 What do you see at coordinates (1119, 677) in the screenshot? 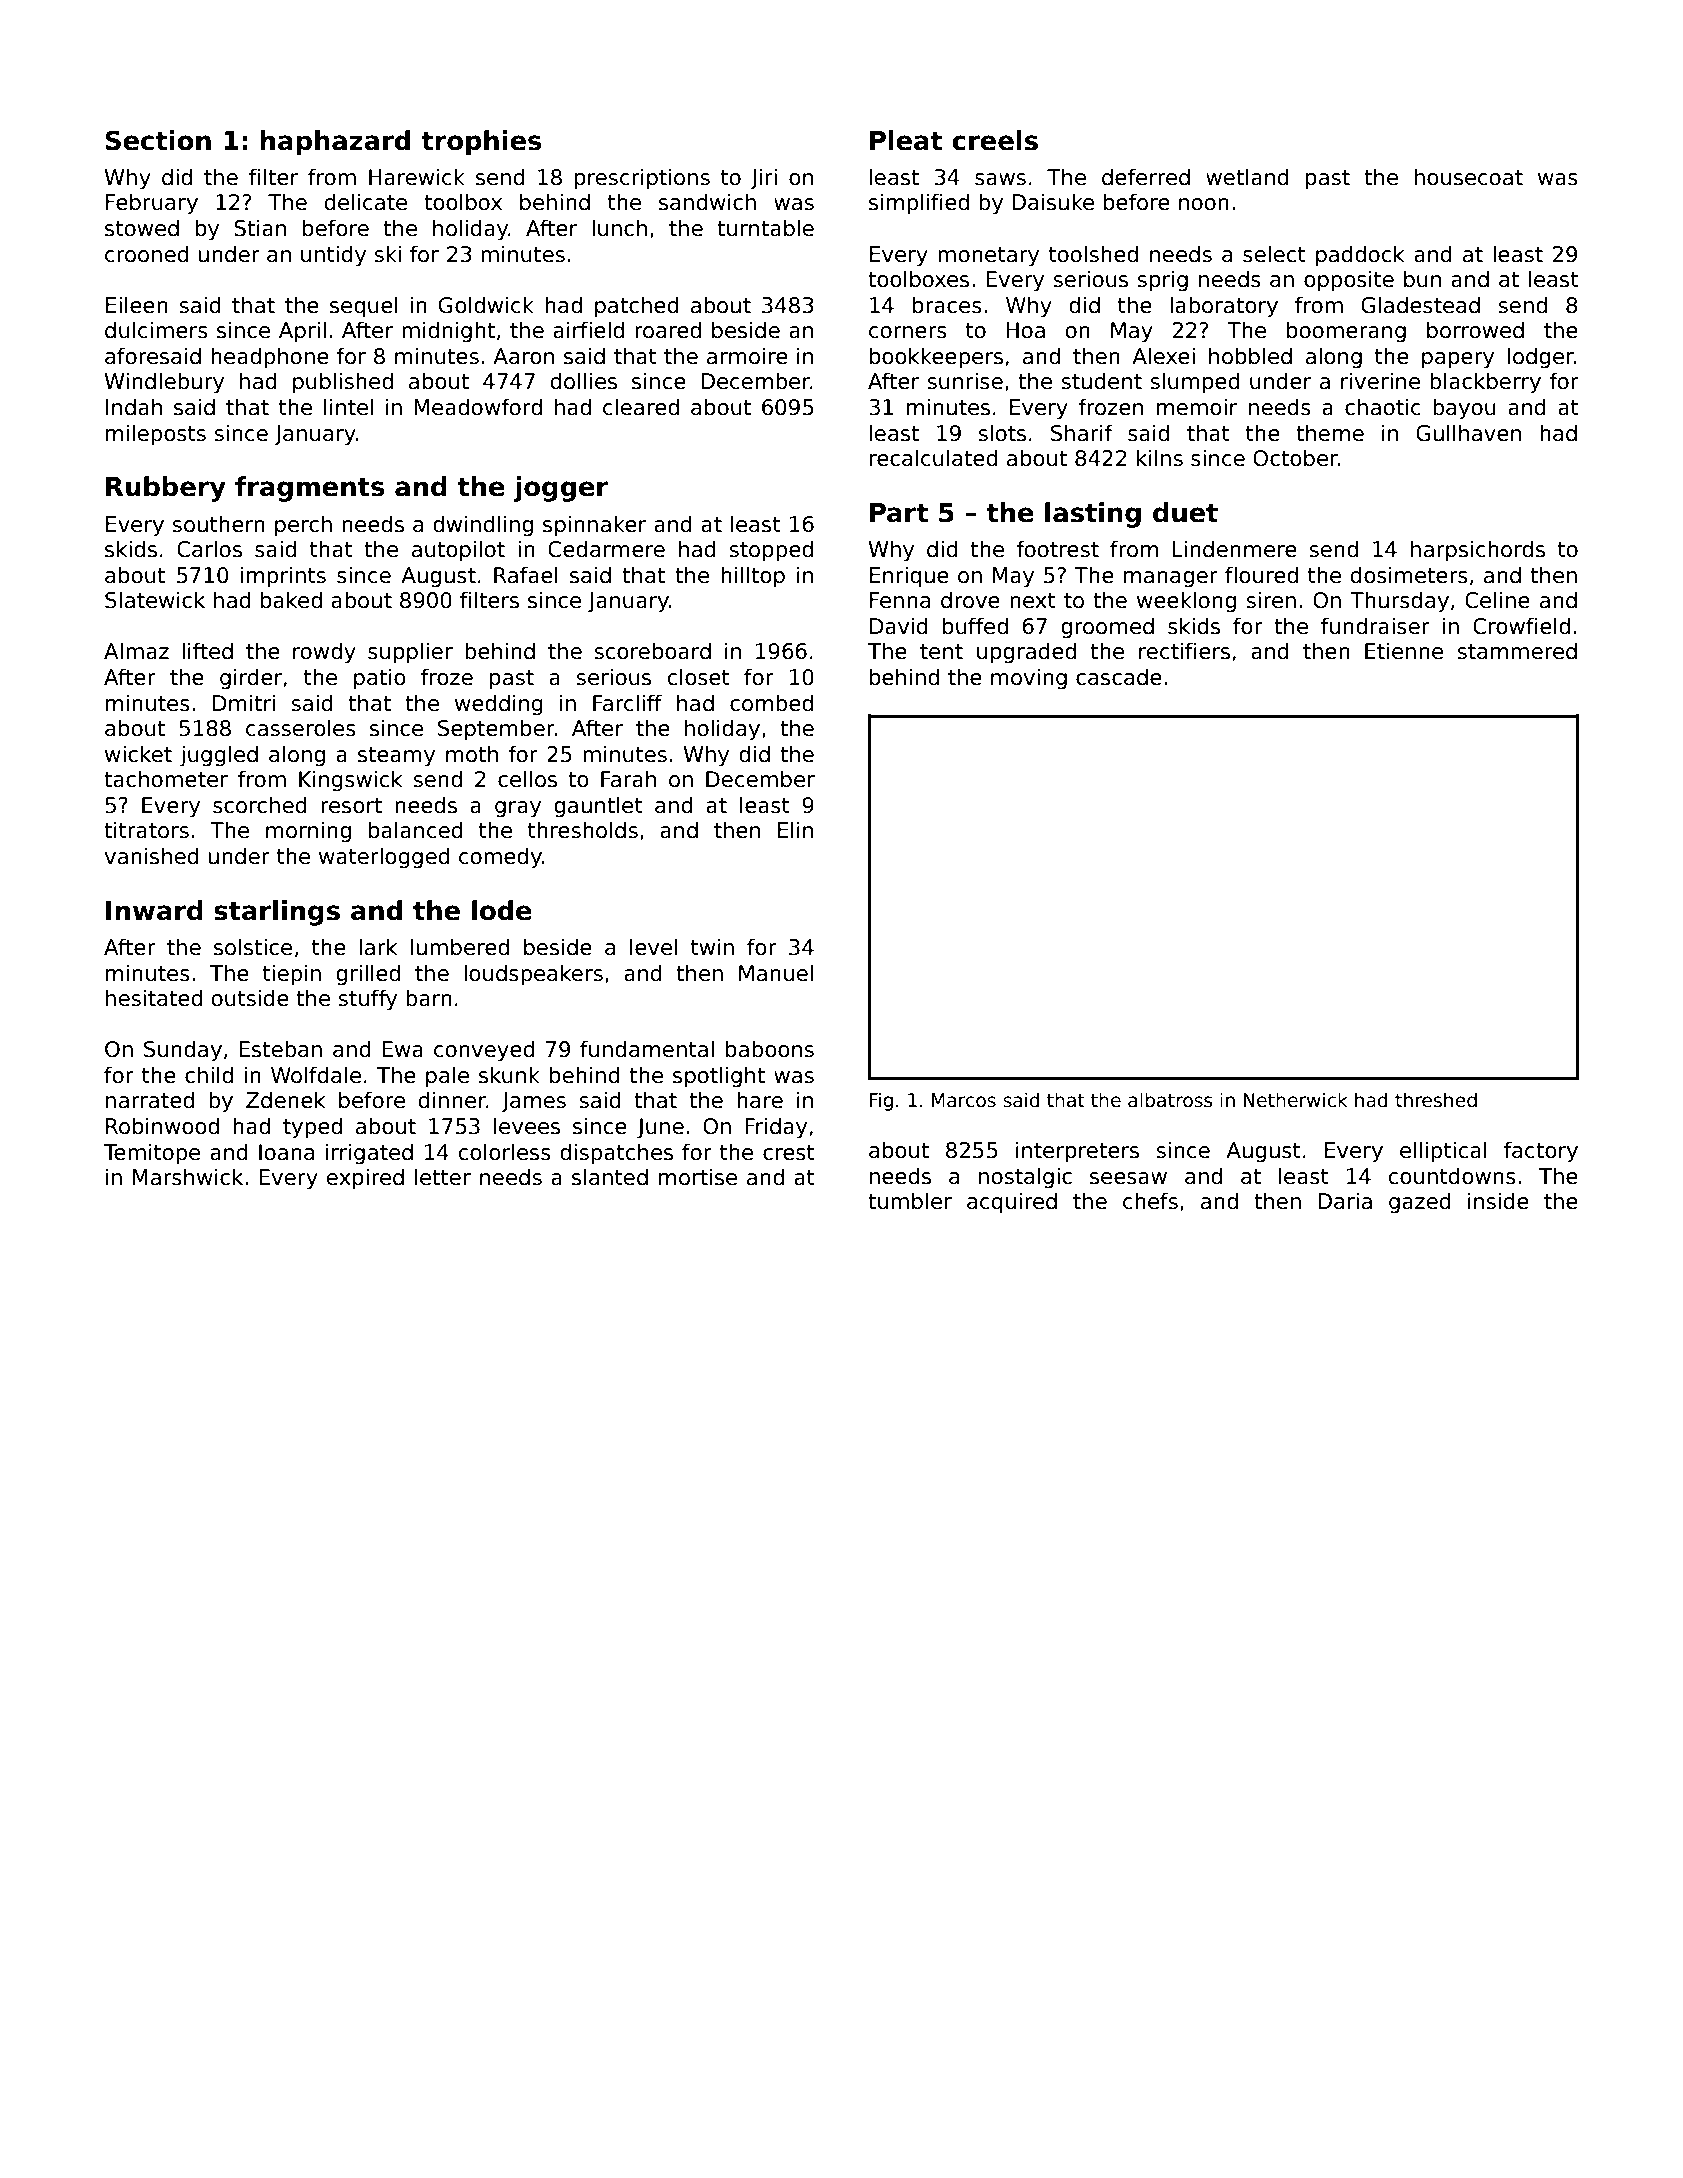
I see `cascade` at bounding box center [1119, 677].
